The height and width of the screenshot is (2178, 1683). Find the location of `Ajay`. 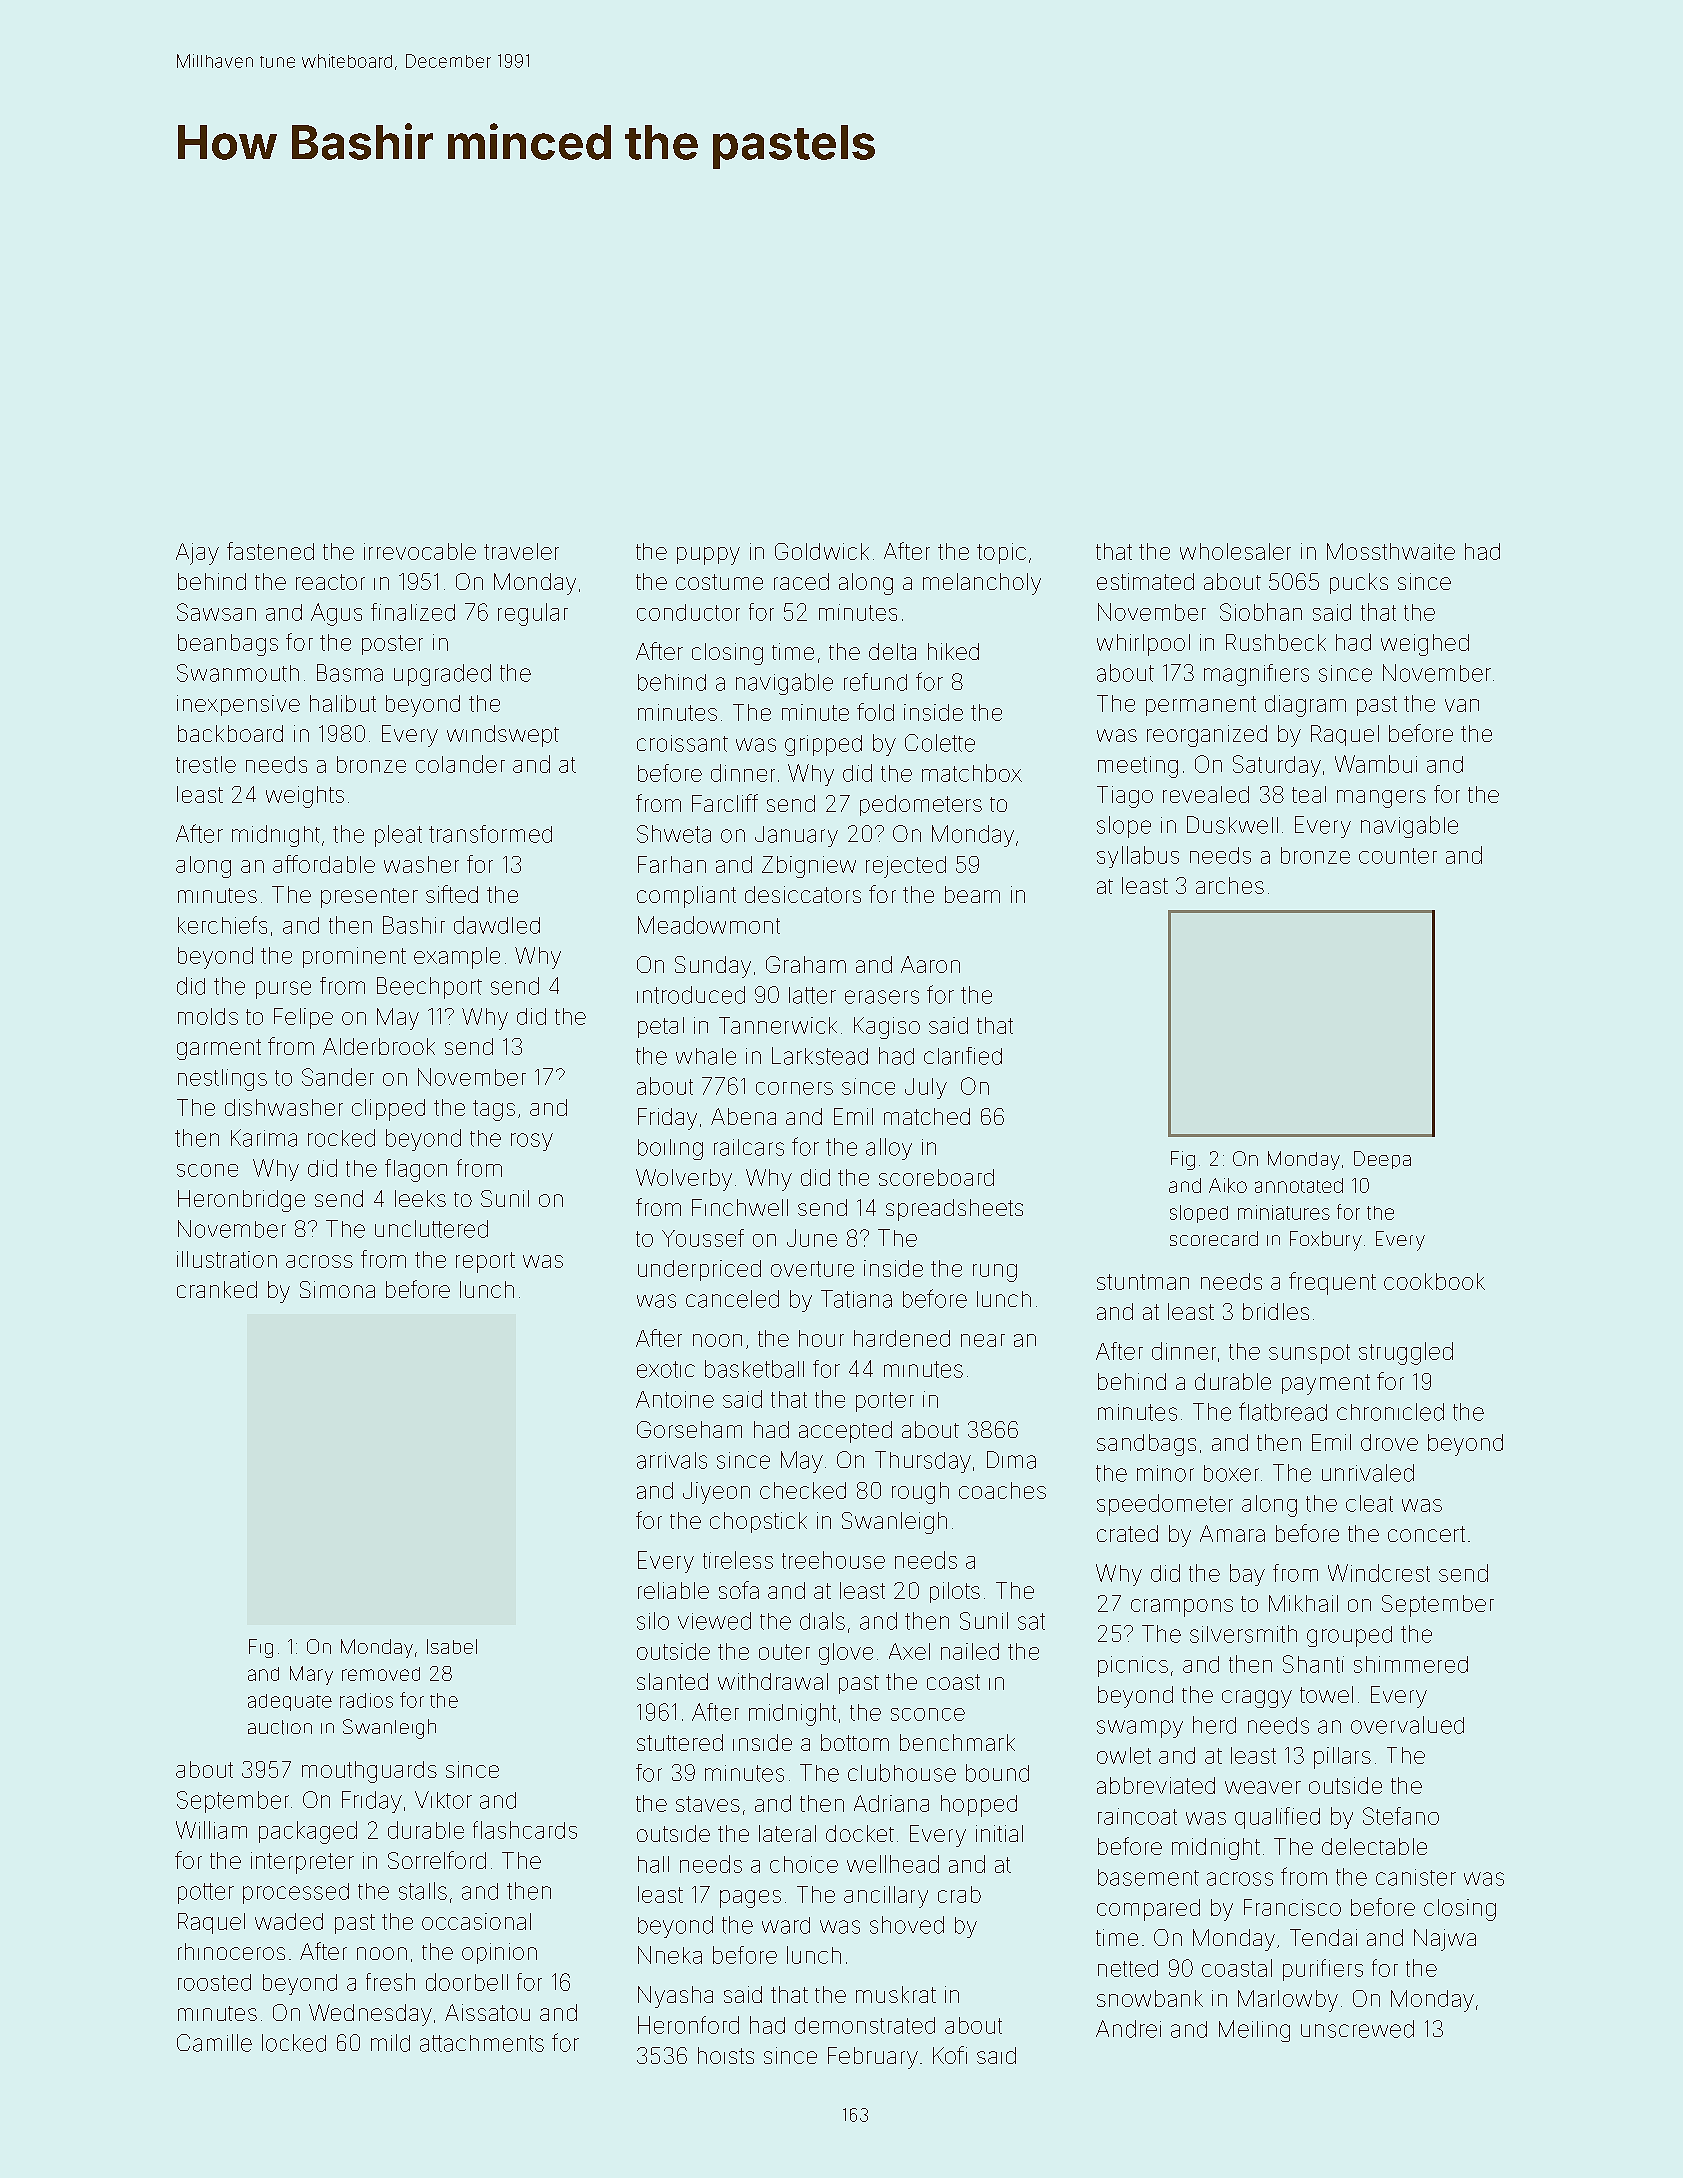

Ajay is located at coordinates (197, 554).
